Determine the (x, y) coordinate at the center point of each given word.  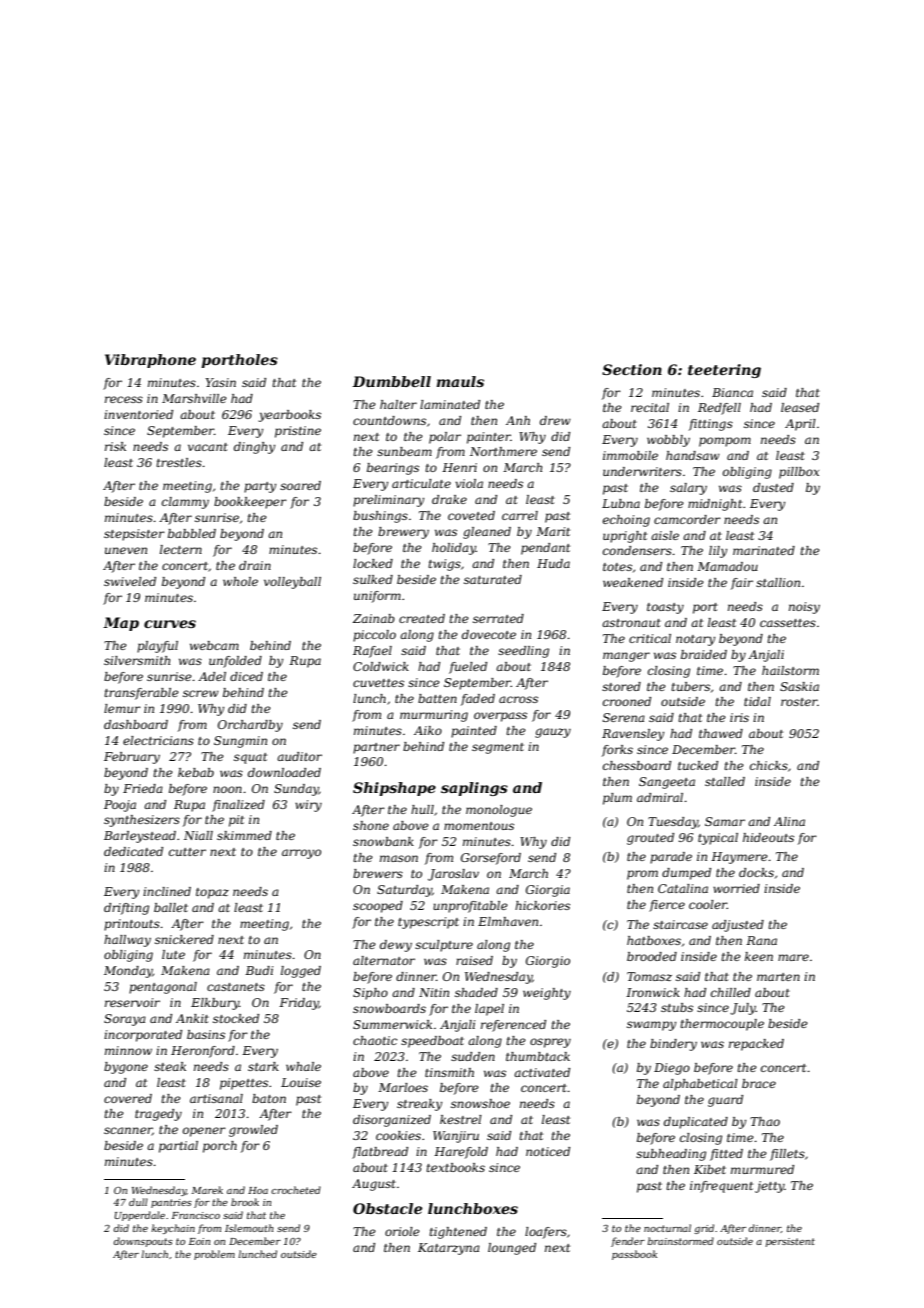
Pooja (120, 806)
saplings (474, 789)
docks (756, 872)
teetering (724, 371)
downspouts (143, 1242)
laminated (450, 404)
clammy (185, 503)
